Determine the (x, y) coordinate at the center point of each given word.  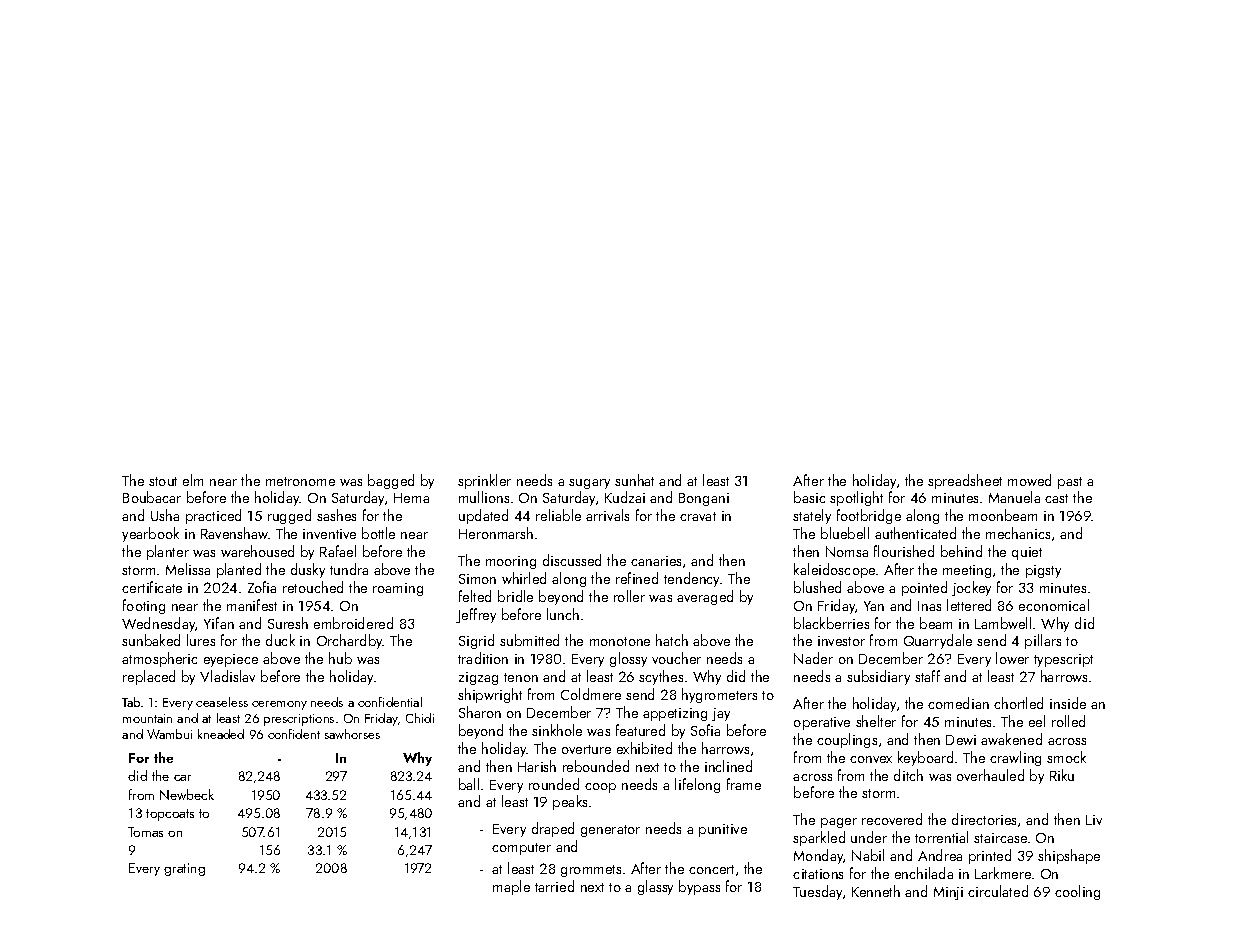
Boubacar (152, 497)
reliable (558, 515)
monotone (620, 641)
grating (184, 869)
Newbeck (187, 794)
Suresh (288, 623)
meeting (967, 571)
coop (600, 788)
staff (927, 676)
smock (1066, 757)
